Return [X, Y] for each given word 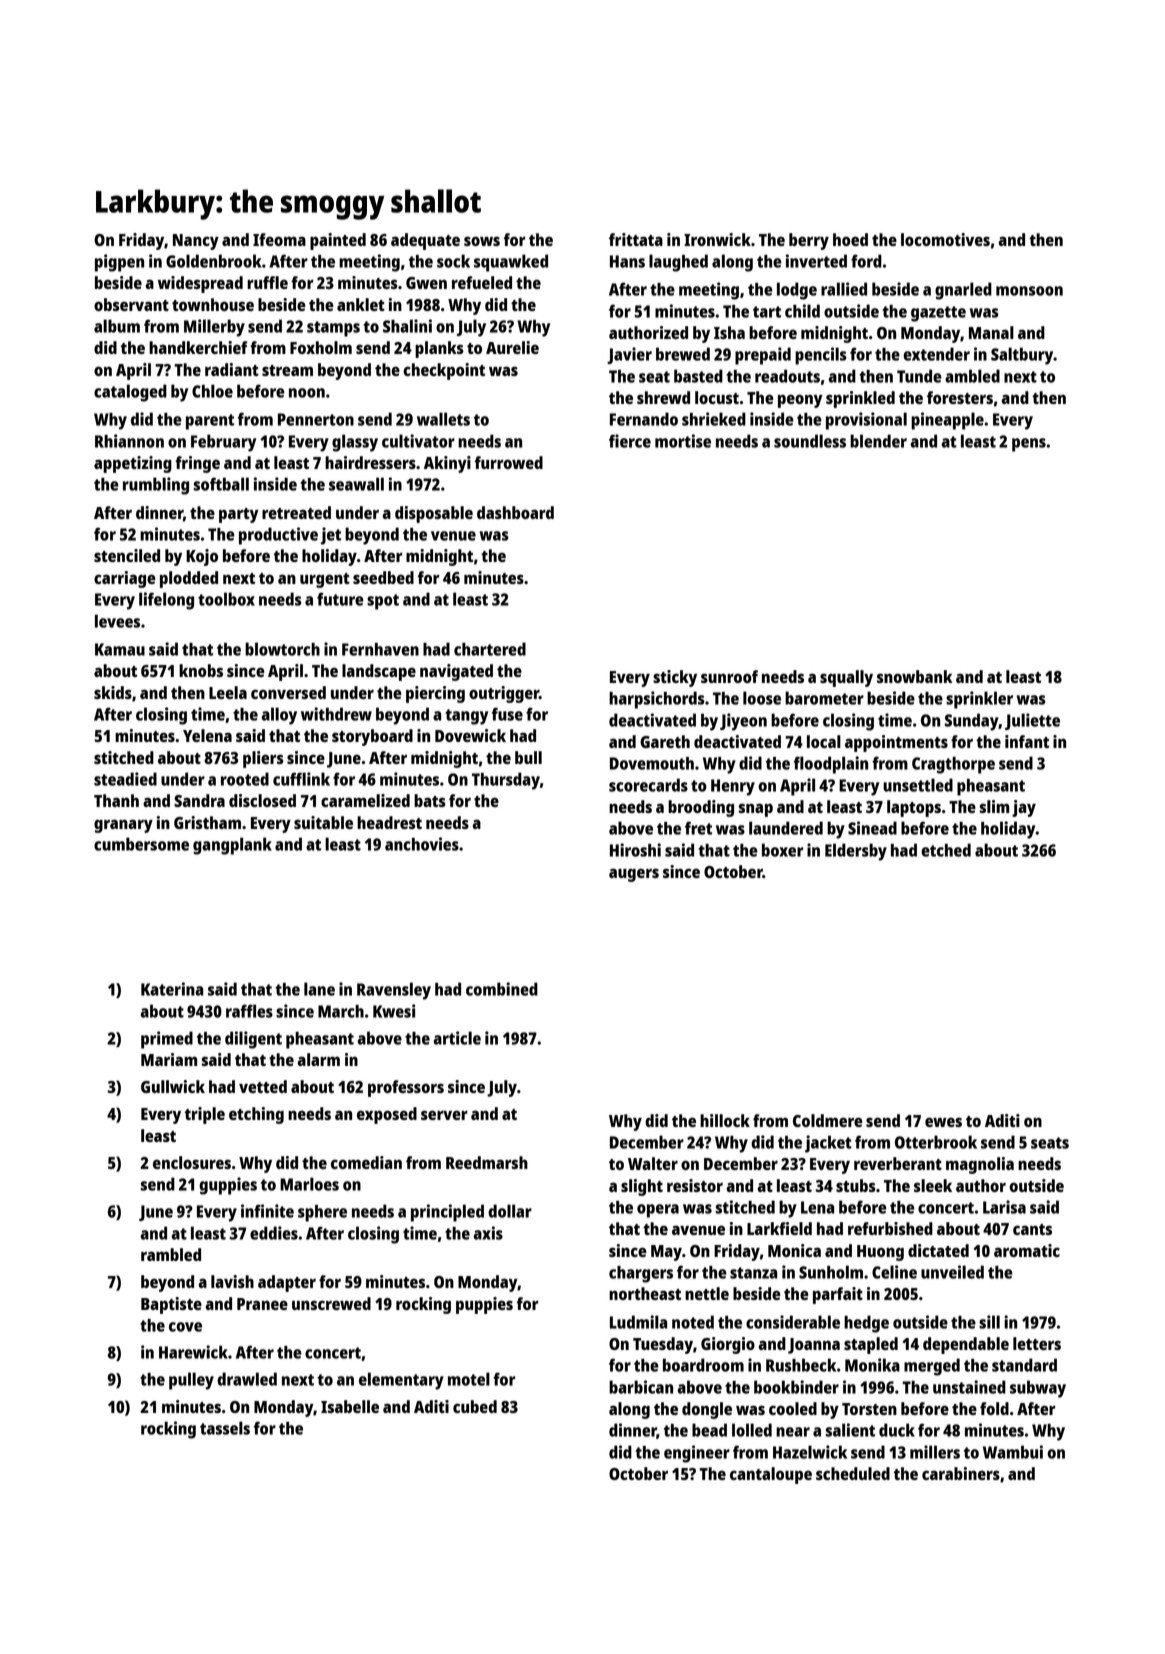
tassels [225, 1428]
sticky [675, 678]
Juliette [1032, 721]
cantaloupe [771, 1475]
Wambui [1013, 1452]
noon [307, 393]
